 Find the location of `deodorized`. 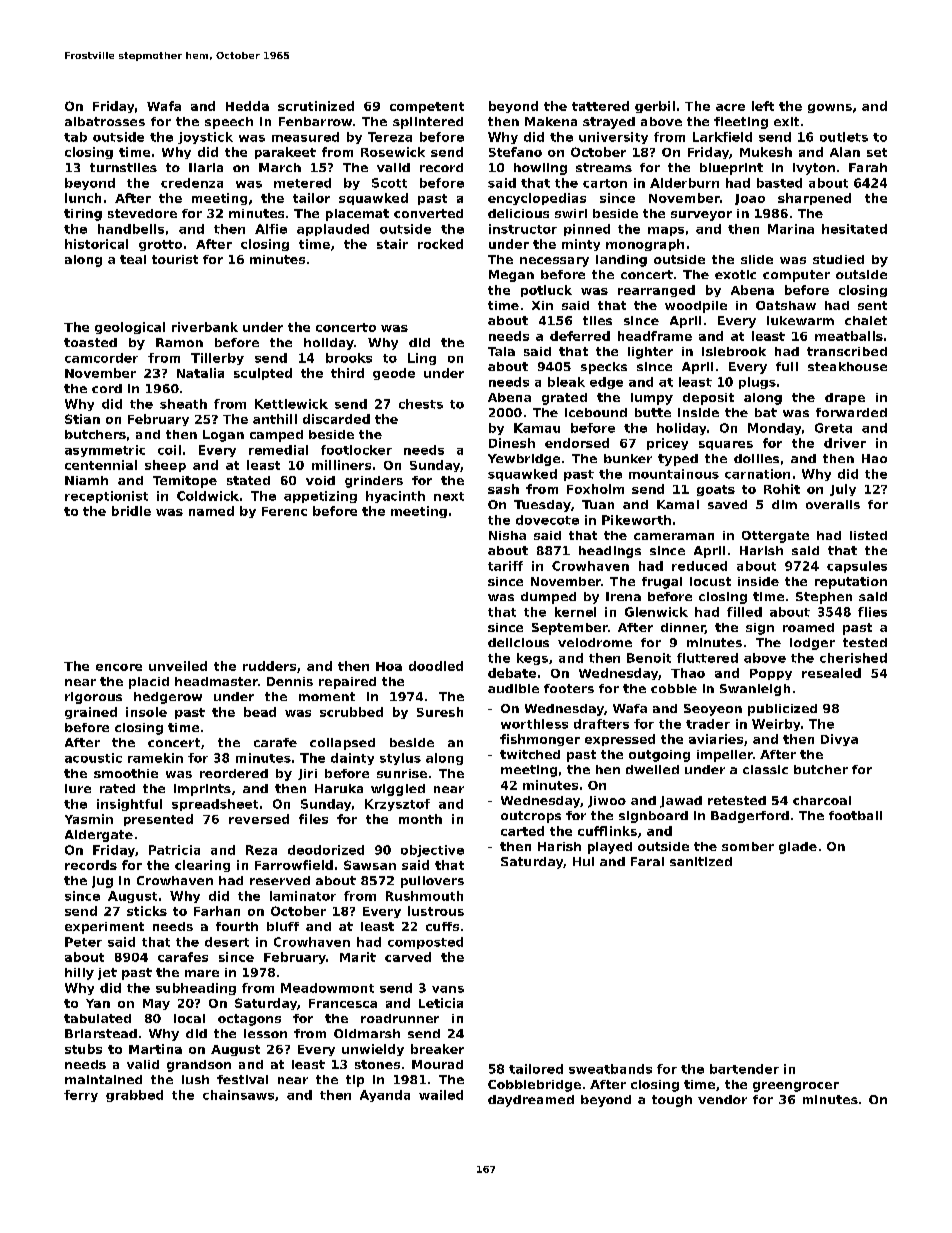

deodorized is located at coordinates (326, 850).
